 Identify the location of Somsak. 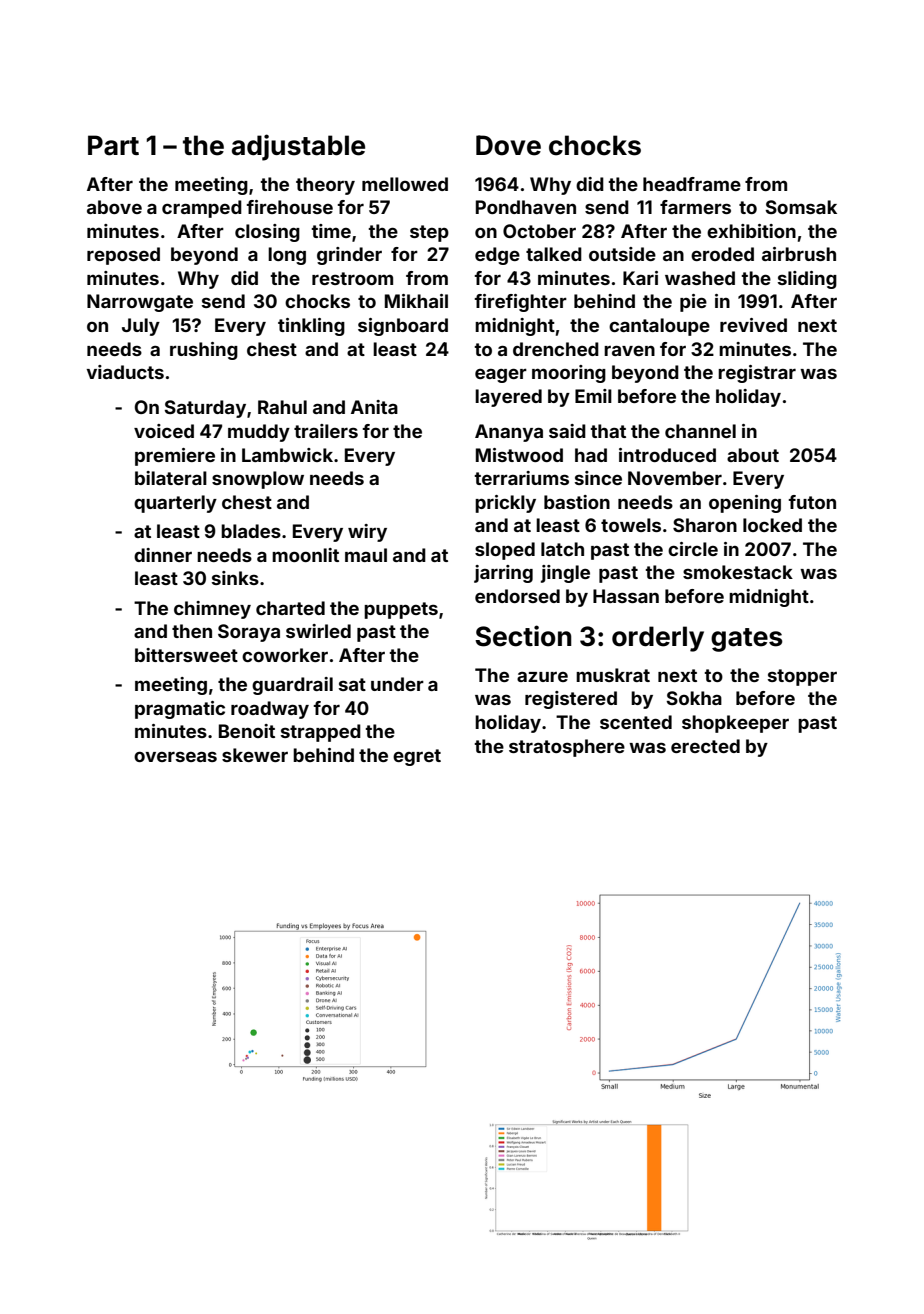
(801, 207).
